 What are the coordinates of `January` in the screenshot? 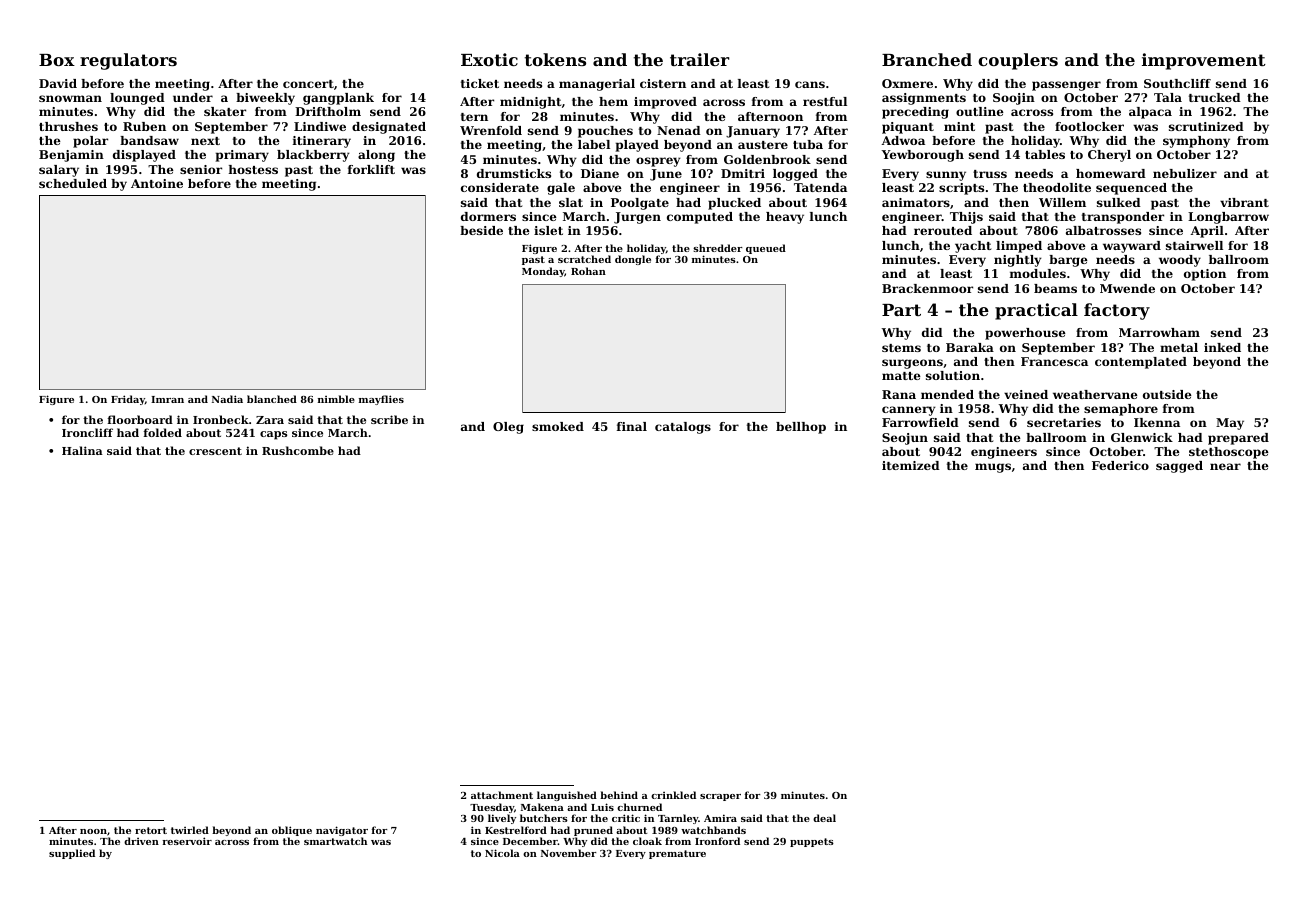 It's located at (753, 132).
